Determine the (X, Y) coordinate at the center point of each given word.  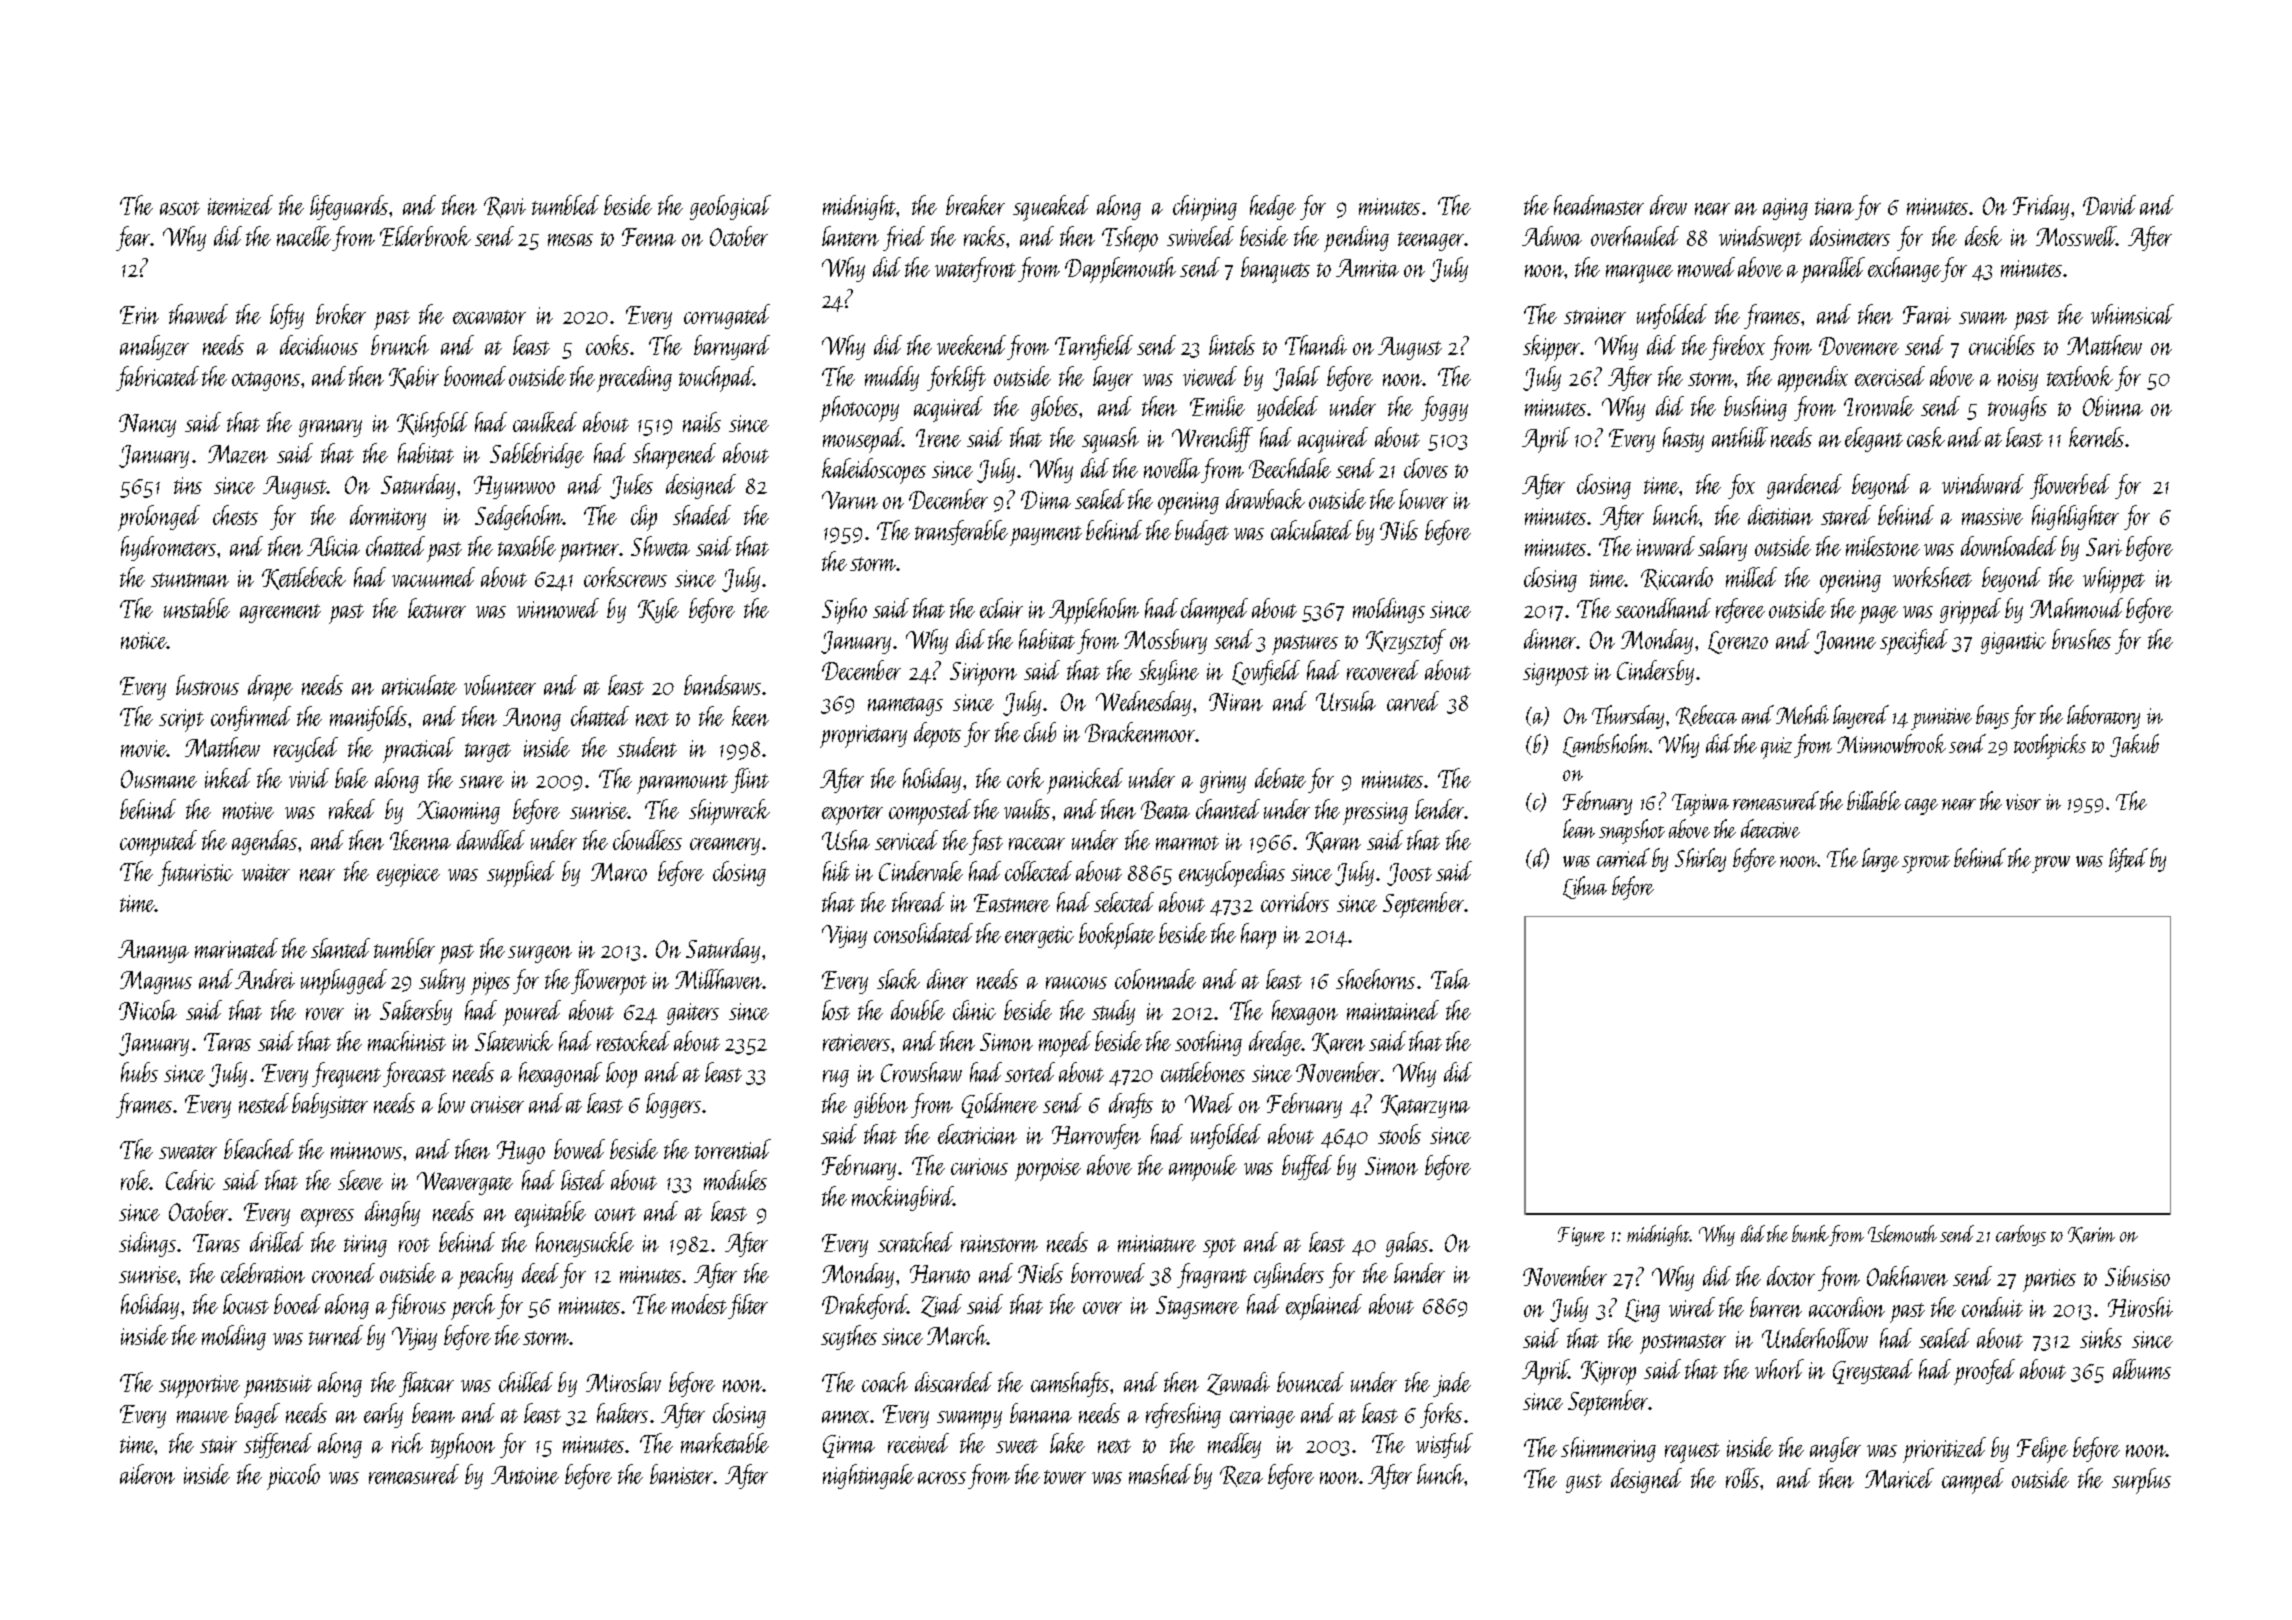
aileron (147, 1474)
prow (2051, 864)
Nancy (147, 425)
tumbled (565, 205)
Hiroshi (2140, 1307)
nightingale (868, 1476)
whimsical (2132, 314)
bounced (1310, 1382)
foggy (1444, 408)
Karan (1333, 842)
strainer (1595, 315)
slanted (340, 948)
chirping (1205, 208)
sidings (147, 1244)
